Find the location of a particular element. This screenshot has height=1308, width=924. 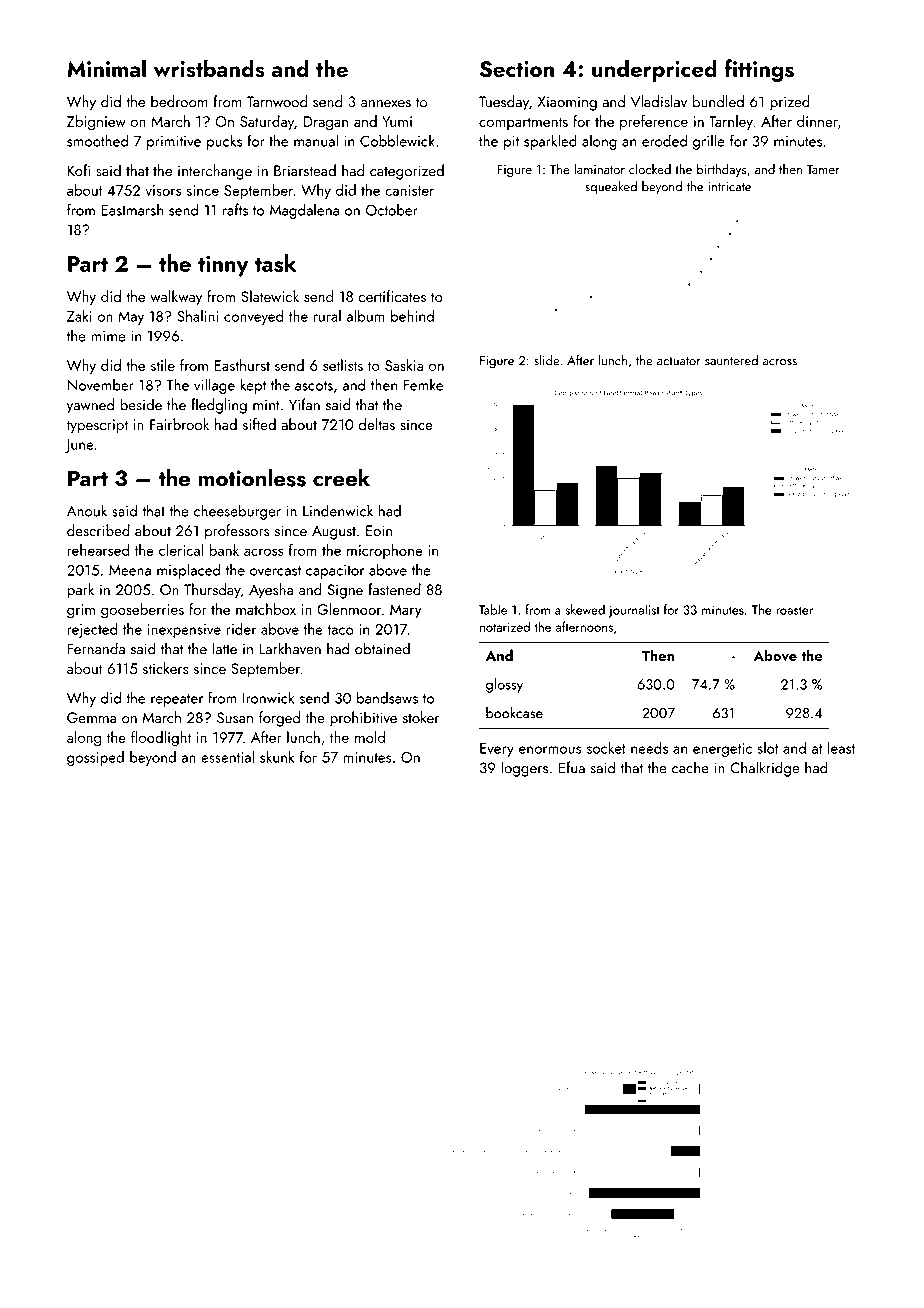

enormous is located at coordinates (550, 750).
